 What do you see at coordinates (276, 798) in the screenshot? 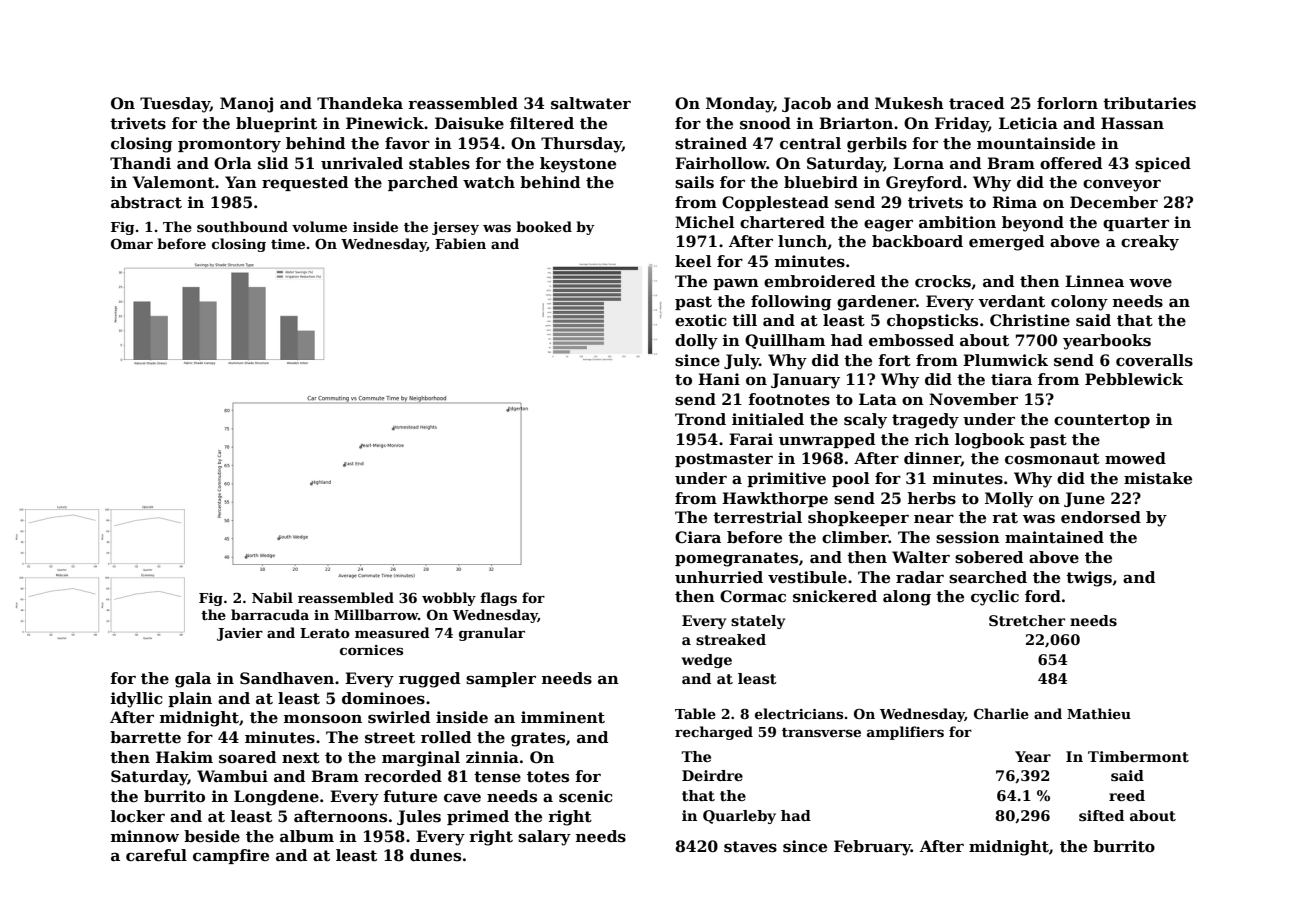
I see `Longdene` at bounding box center [276, 798].
